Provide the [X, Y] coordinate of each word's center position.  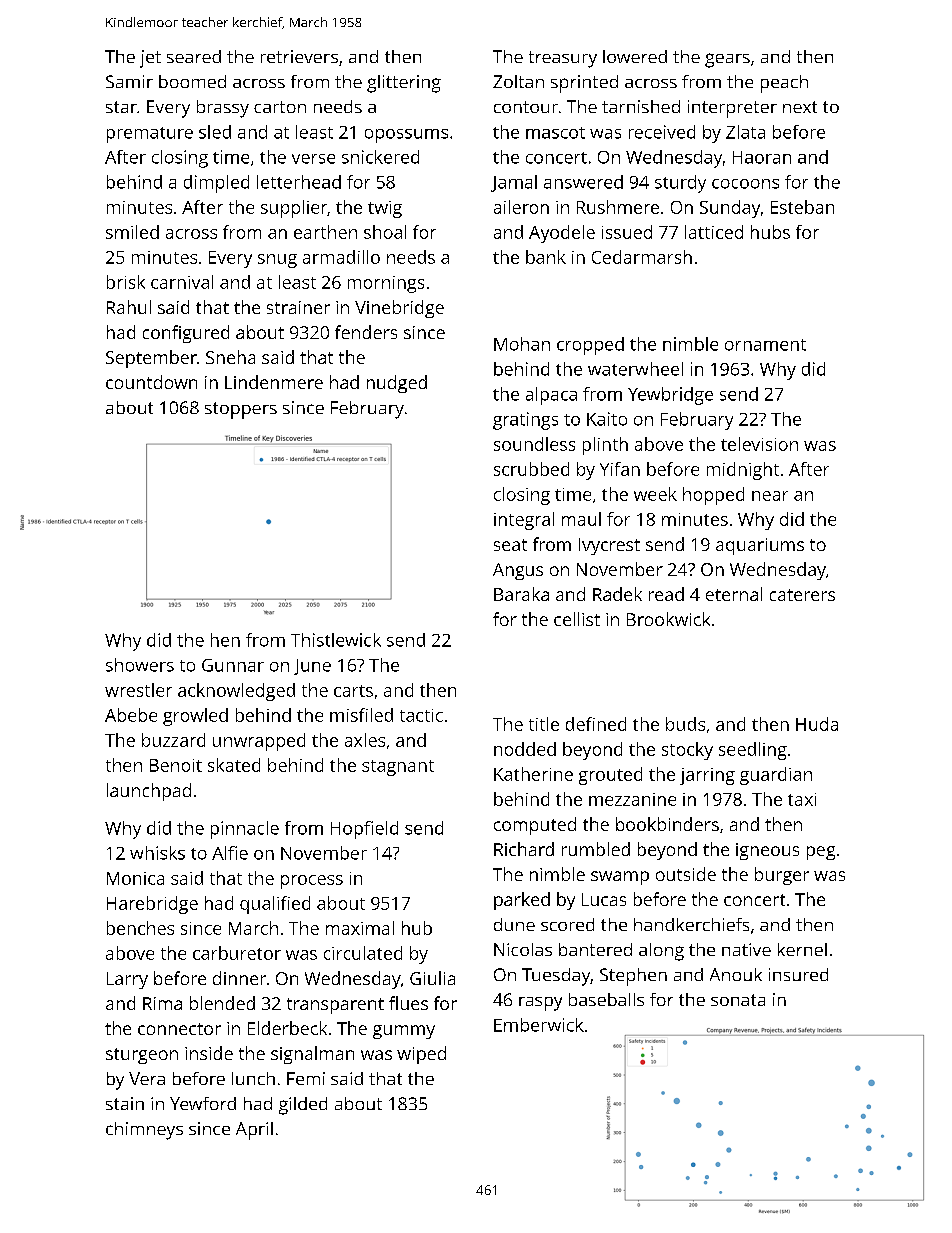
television [759, 444]
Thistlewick [336, 640]
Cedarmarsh [642, 257]
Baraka [521, 594]
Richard [524, 849]
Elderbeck [287, 1028]
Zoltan [518, 81]
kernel [802, 949]
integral [524, 521]
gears [727, 60]
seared [194, 56]
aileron [521, 207]
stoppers [241, 410]
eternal [734, 594]
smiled [132, 232]
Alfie [230, 853]
